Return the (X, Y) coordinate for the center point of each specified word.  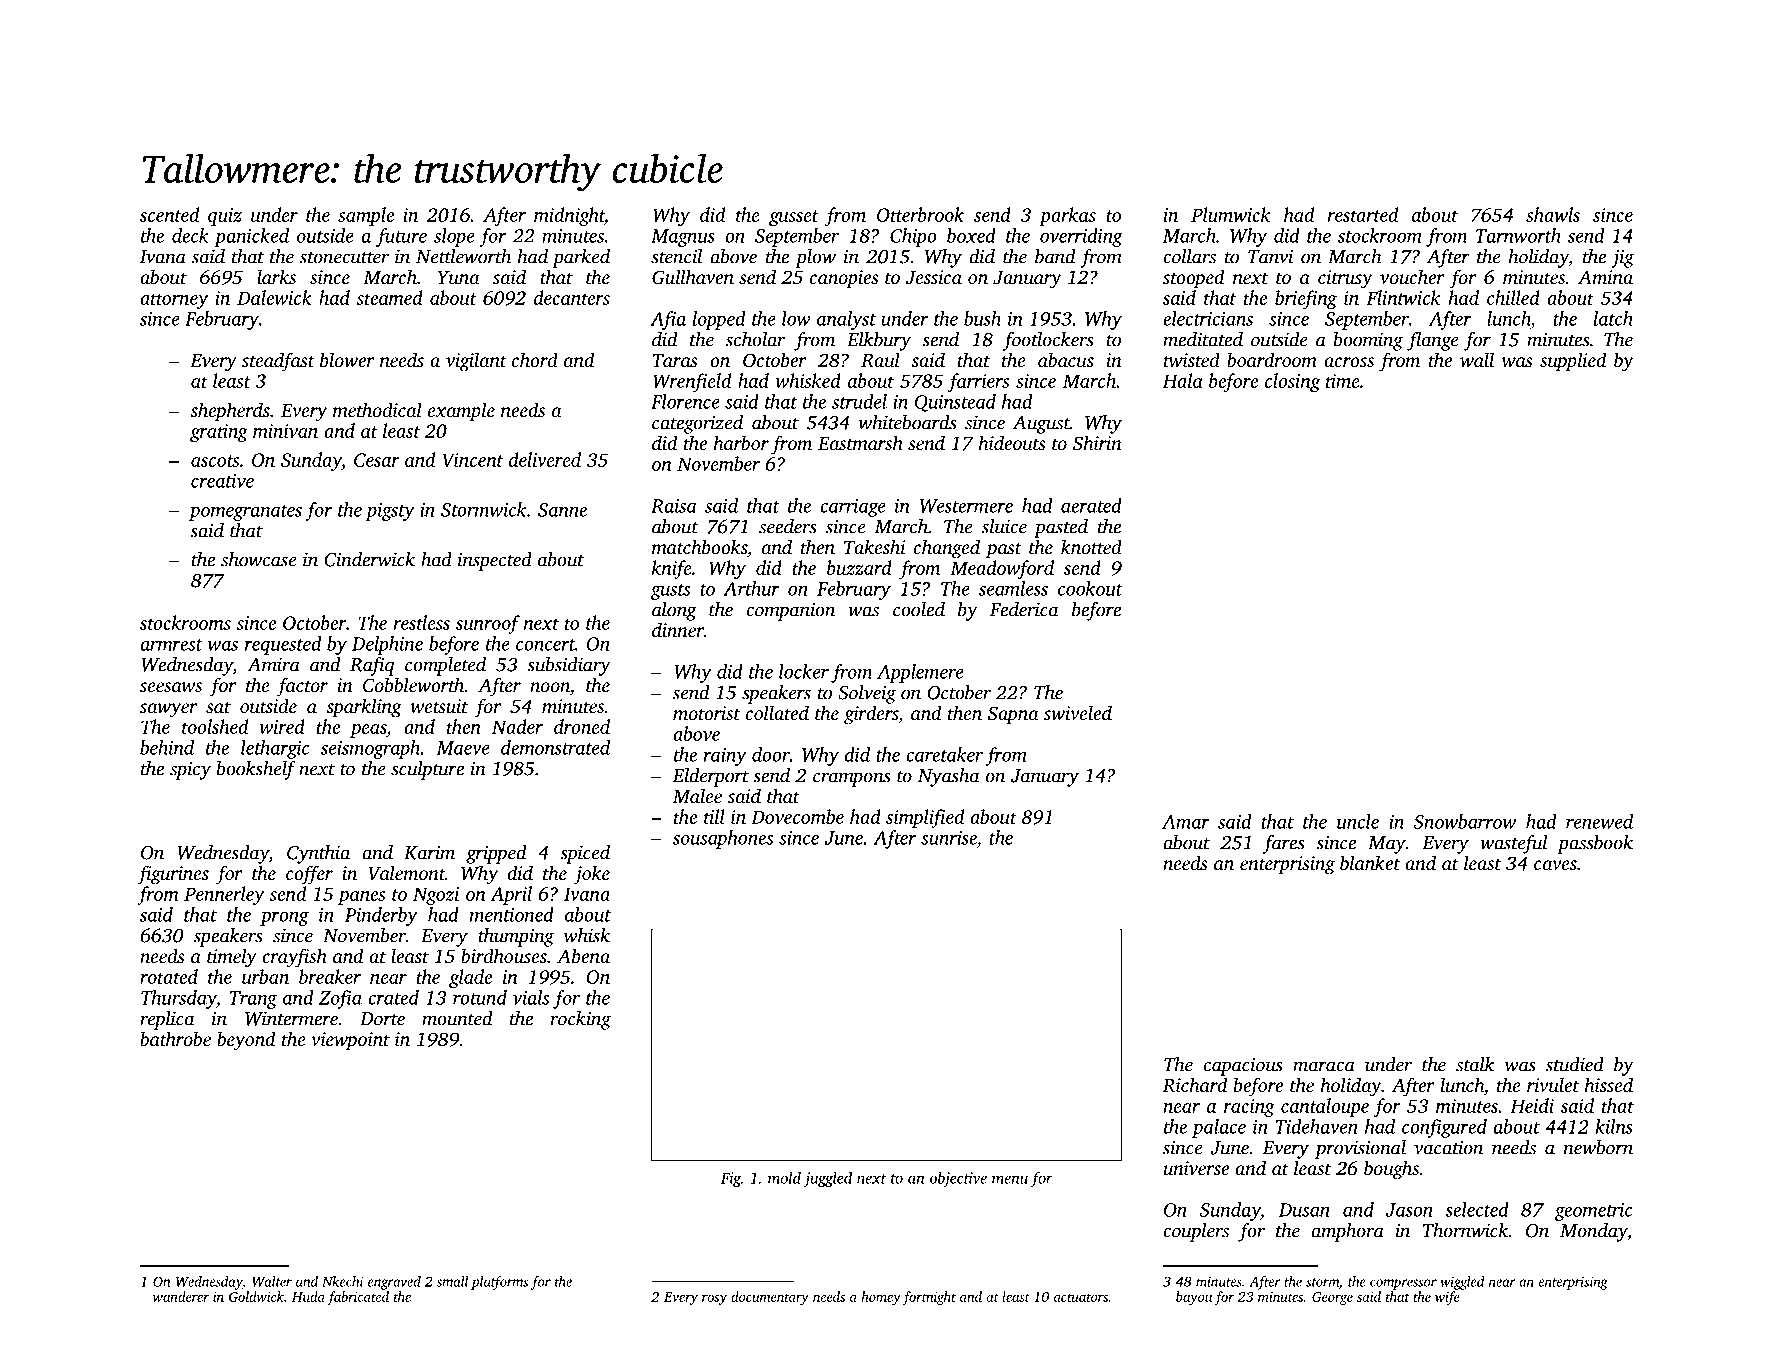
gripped (496, 854)
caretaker (944, 754)
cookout (1090, 588)
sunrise (949, 838)
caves (1555, 865)
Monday (1593, 1232)
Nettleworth (463, 256)
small (452, 1281)
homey (881, 1298)
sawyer (168, 710)
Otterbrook (920, 214)
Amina (1605, 277)
